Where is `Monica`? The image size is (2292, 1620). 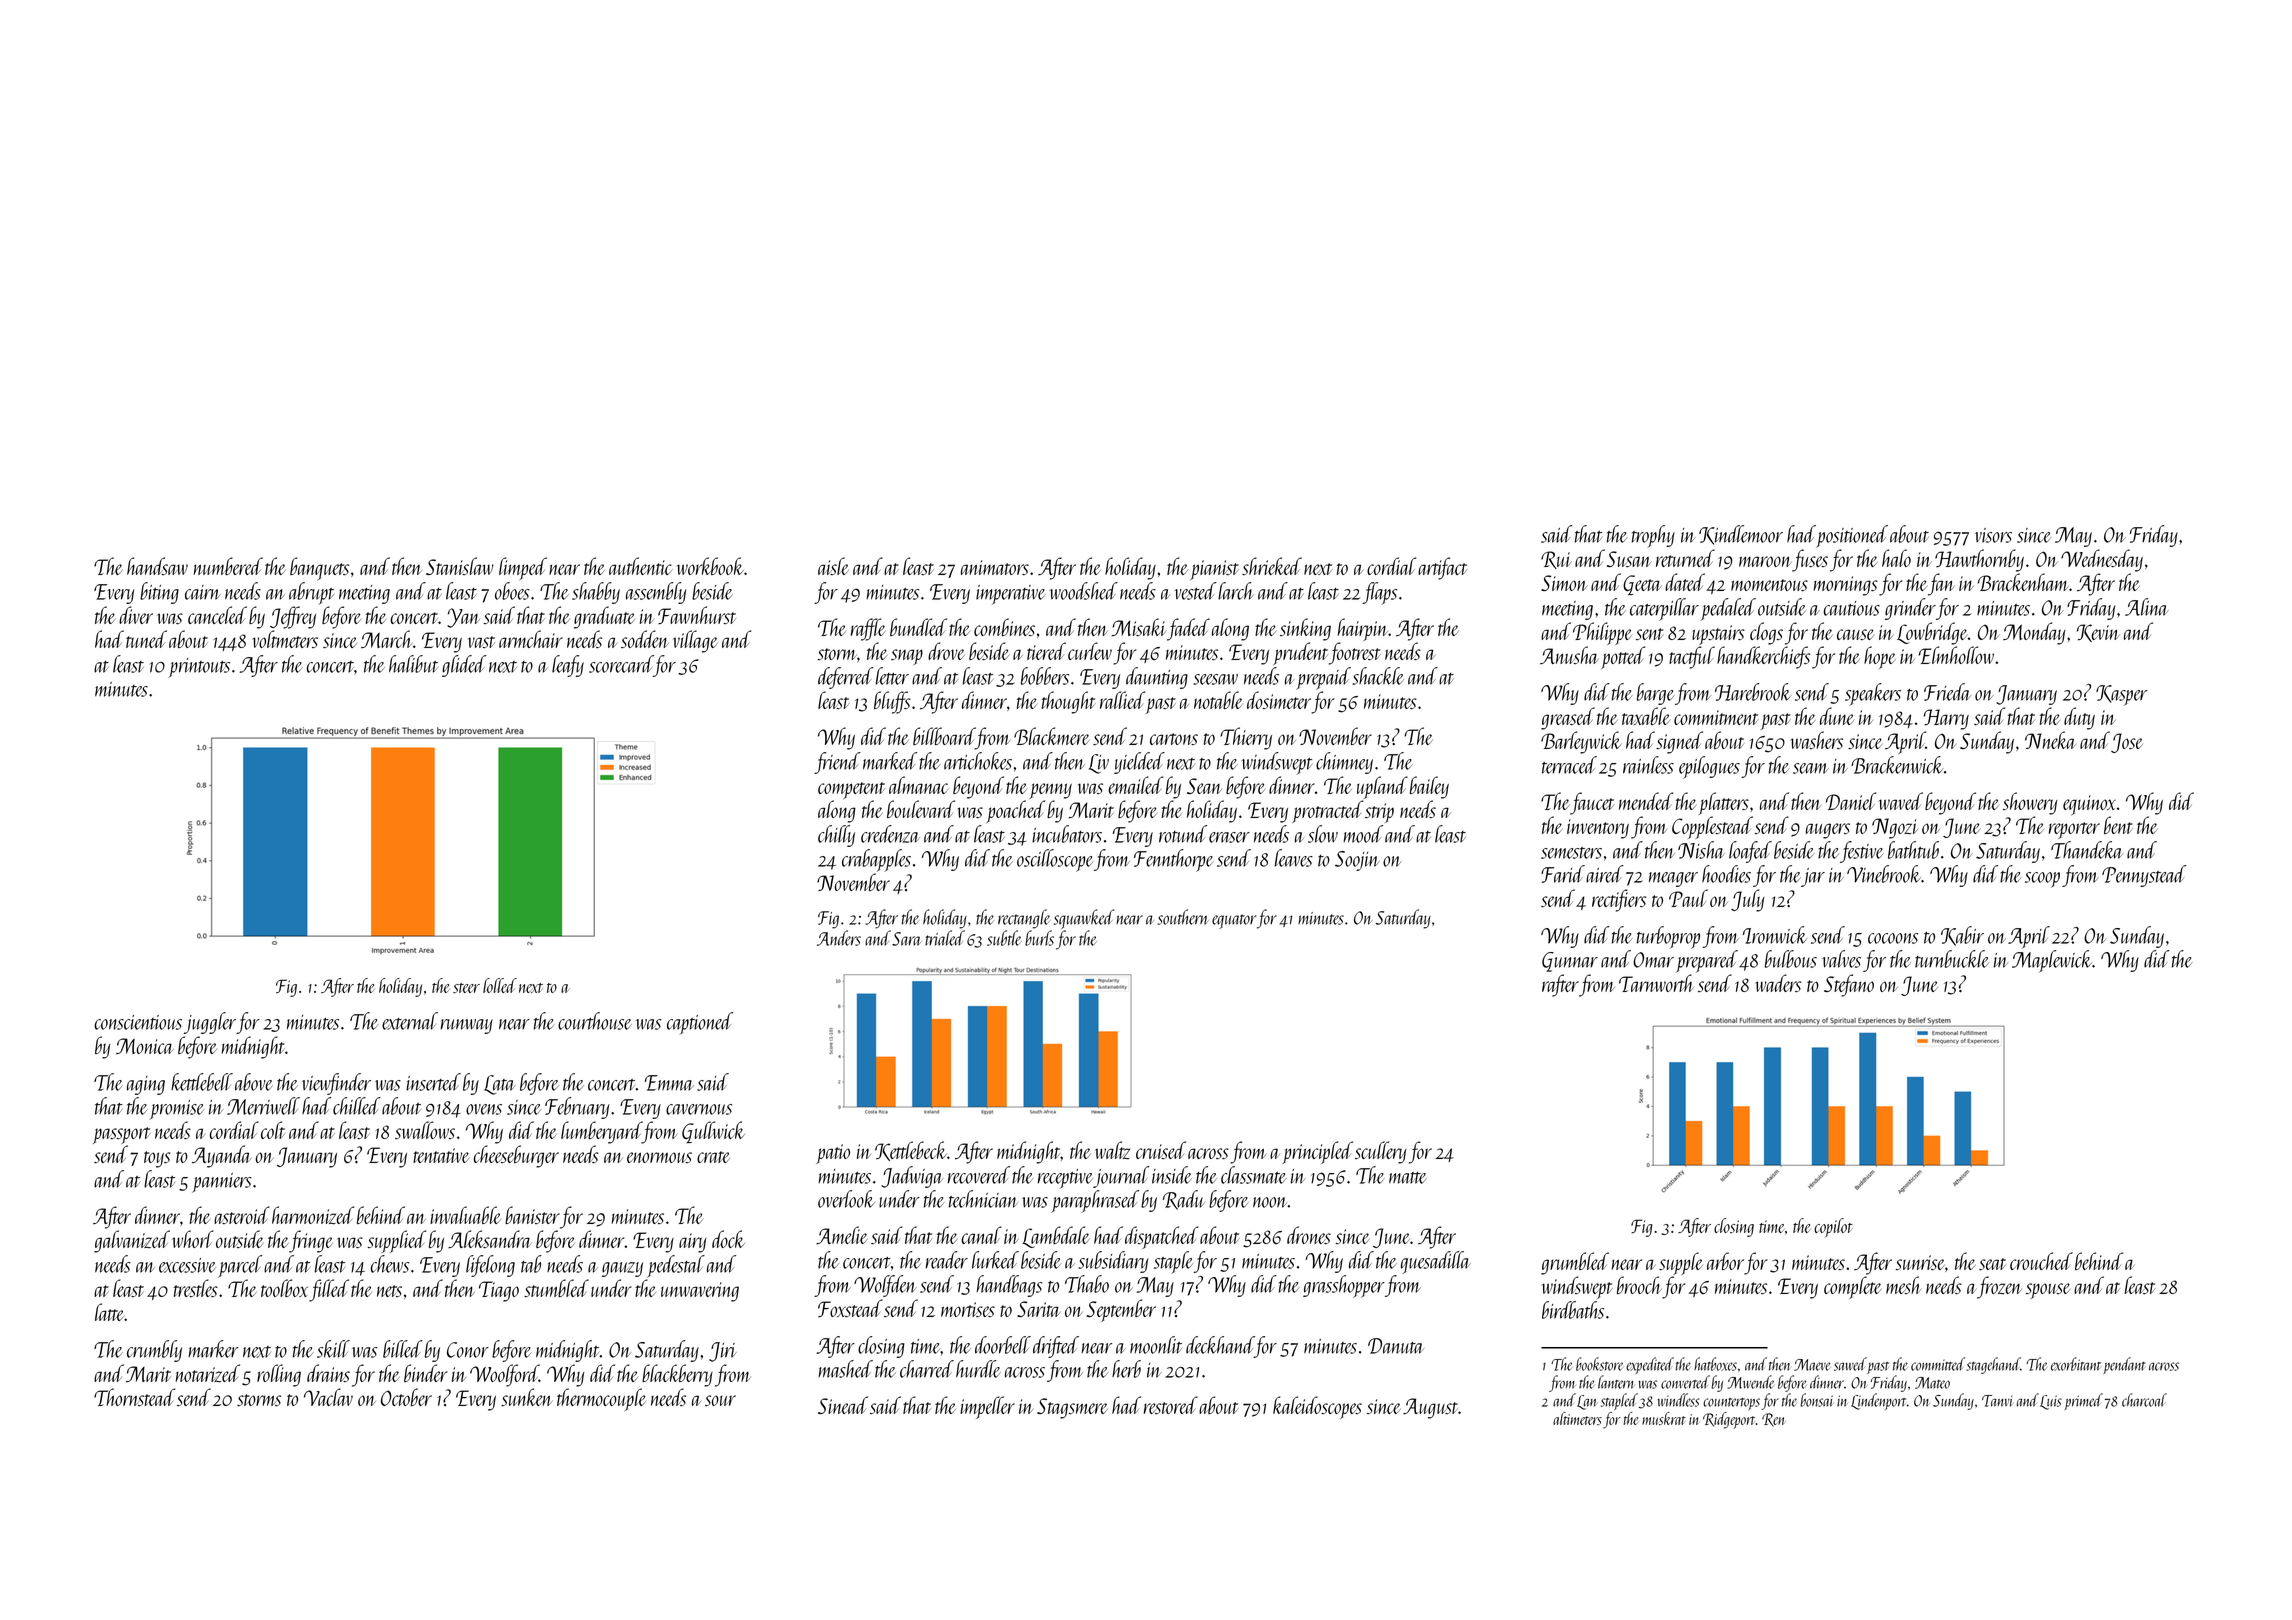 Monica is located at coordinates (145, 1046).
